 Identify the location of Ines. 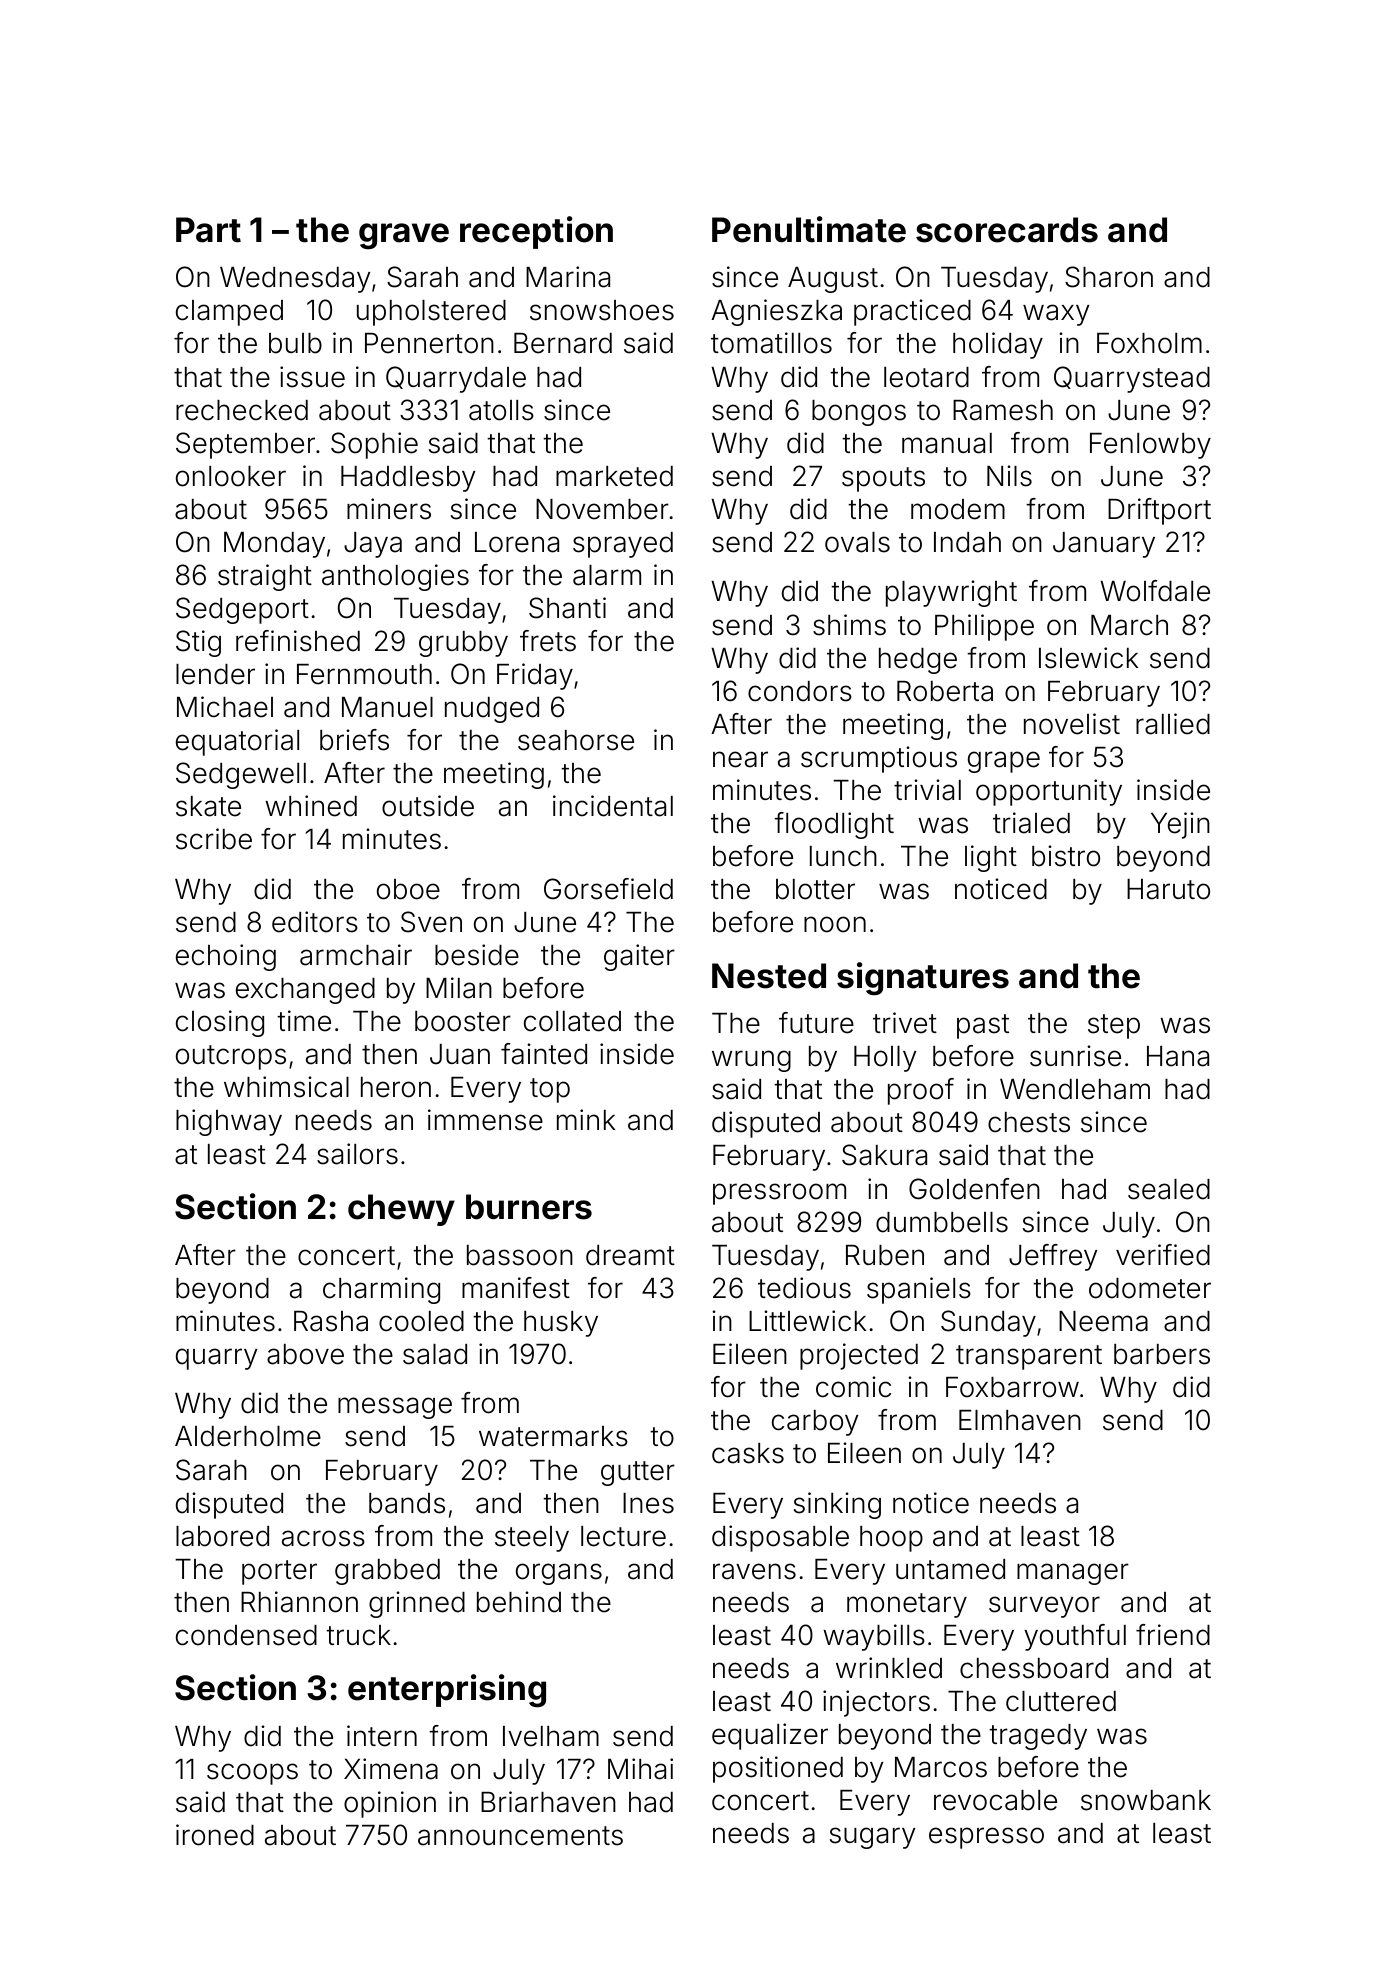
(648, 1503).
